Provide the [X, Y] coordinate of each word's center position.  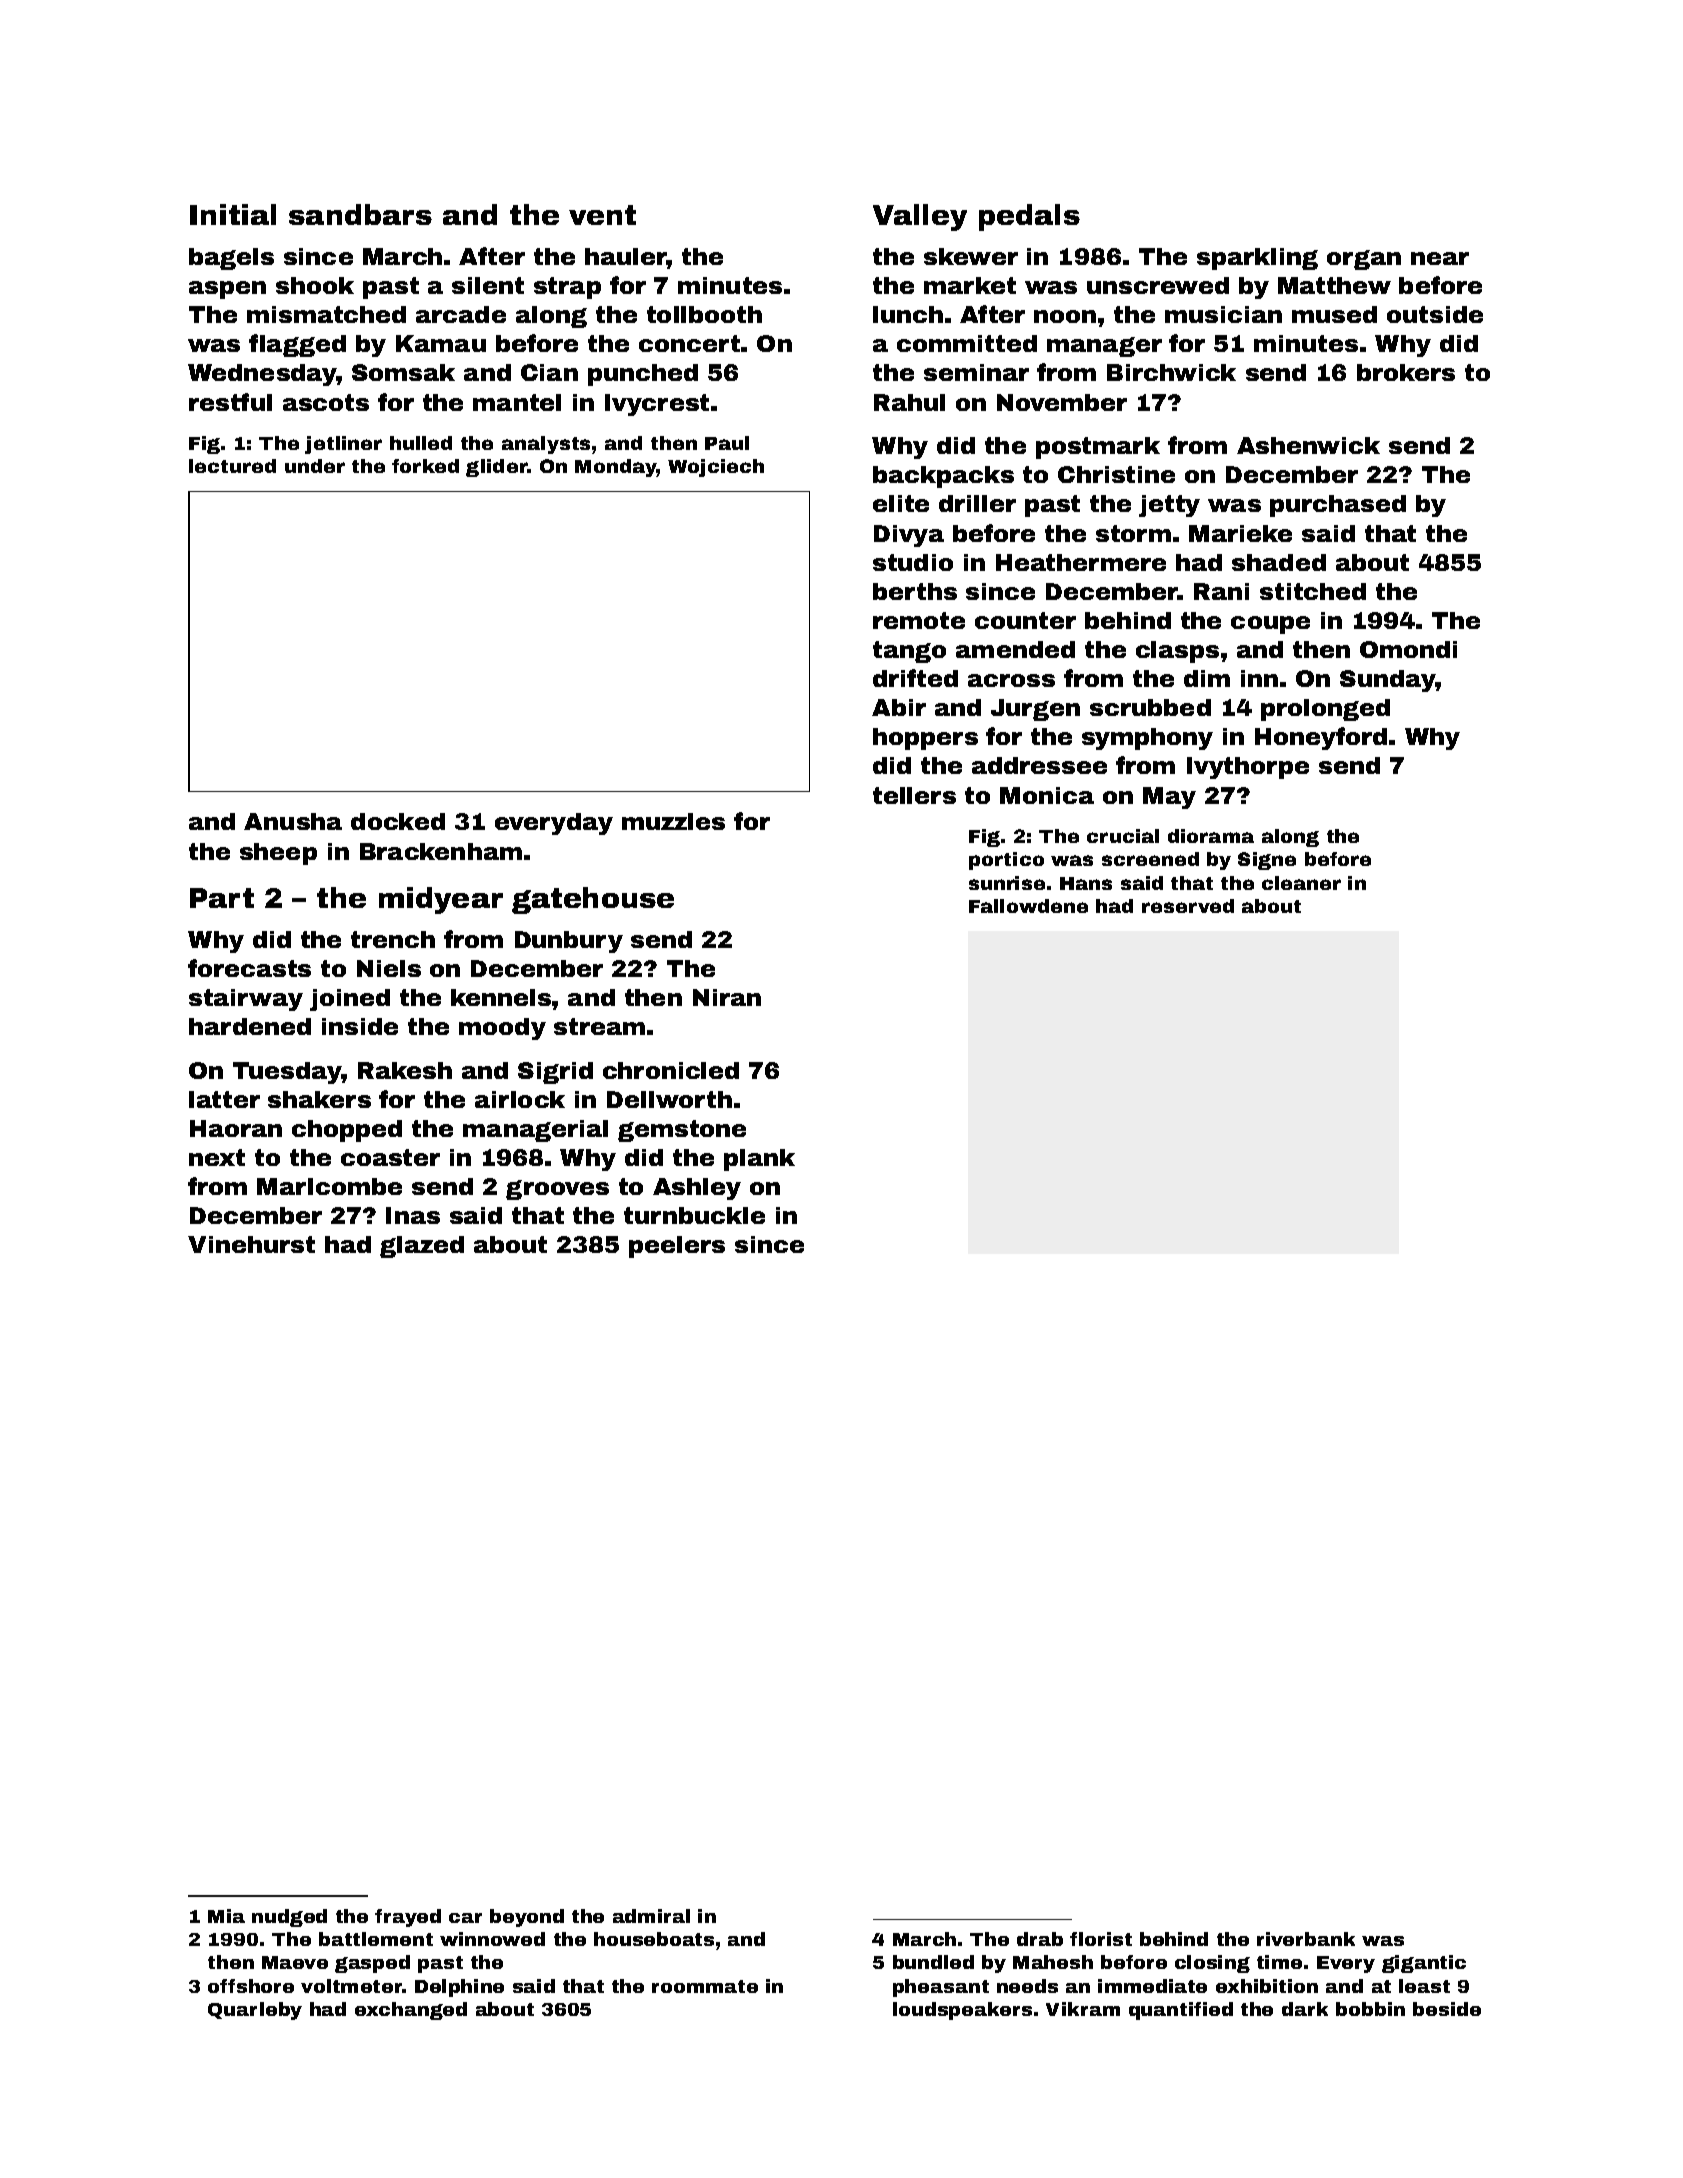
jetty [1169, 506]
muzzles [673, 821]
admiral [651, 1916]
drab [1040, 1939]
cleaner [1301, 883]
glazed [422, 1247]
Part [222, 898]
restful [230, 402]
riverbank [1306, 1939]
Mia [226, 1916]
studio [913, 562]
